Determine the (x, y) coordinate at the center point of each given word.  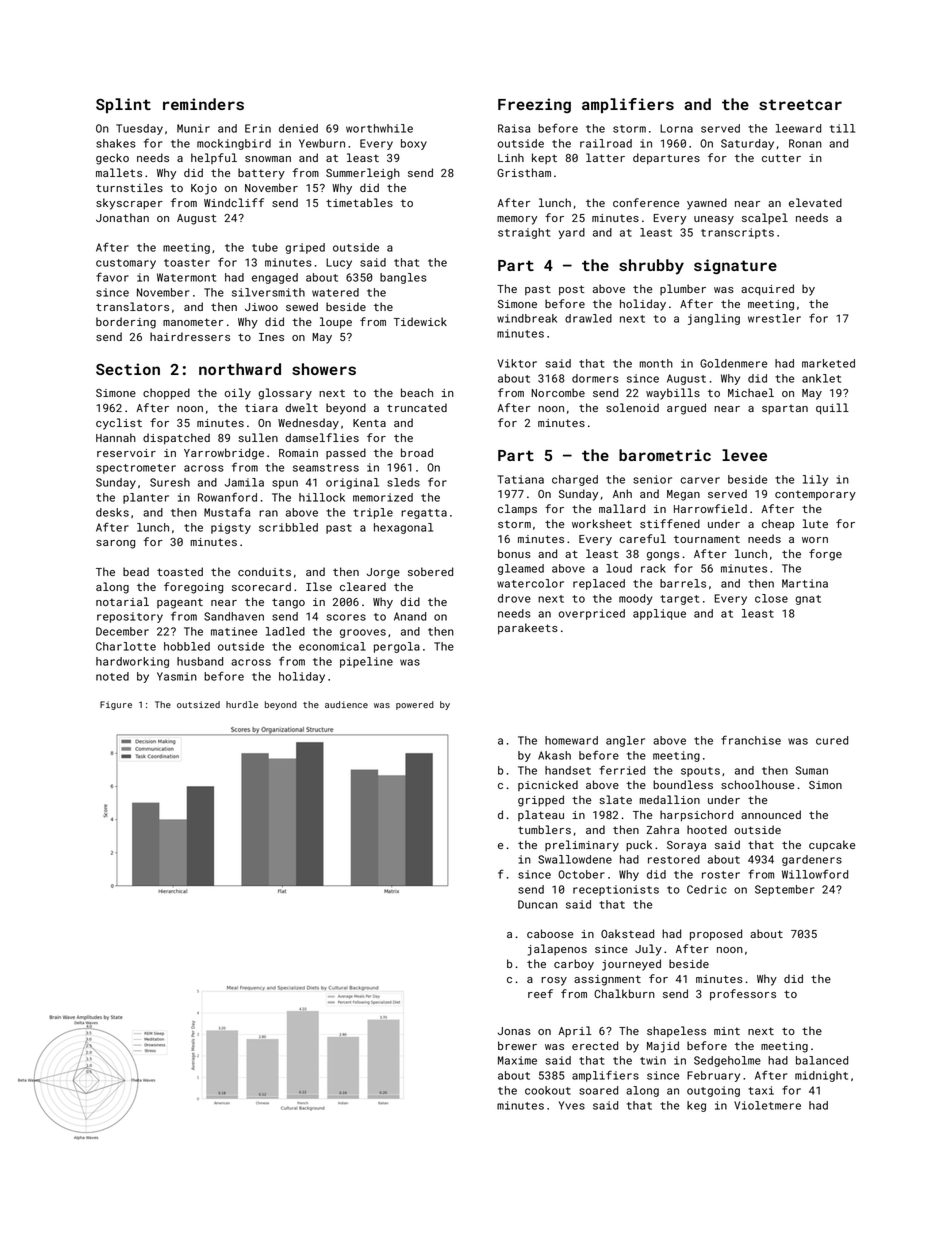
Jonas (514, 1031)
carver (700, 480)
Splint (123, 105)
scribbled (288, 527)
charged (575, 480)
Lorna (676, 128)
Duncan (538, 904)
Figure (116, 705)
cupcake (832, 846)
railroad (606, 143)
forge (825, 555)
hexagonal (403, 528)
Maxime (517, 1060)
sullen (258, 437)
